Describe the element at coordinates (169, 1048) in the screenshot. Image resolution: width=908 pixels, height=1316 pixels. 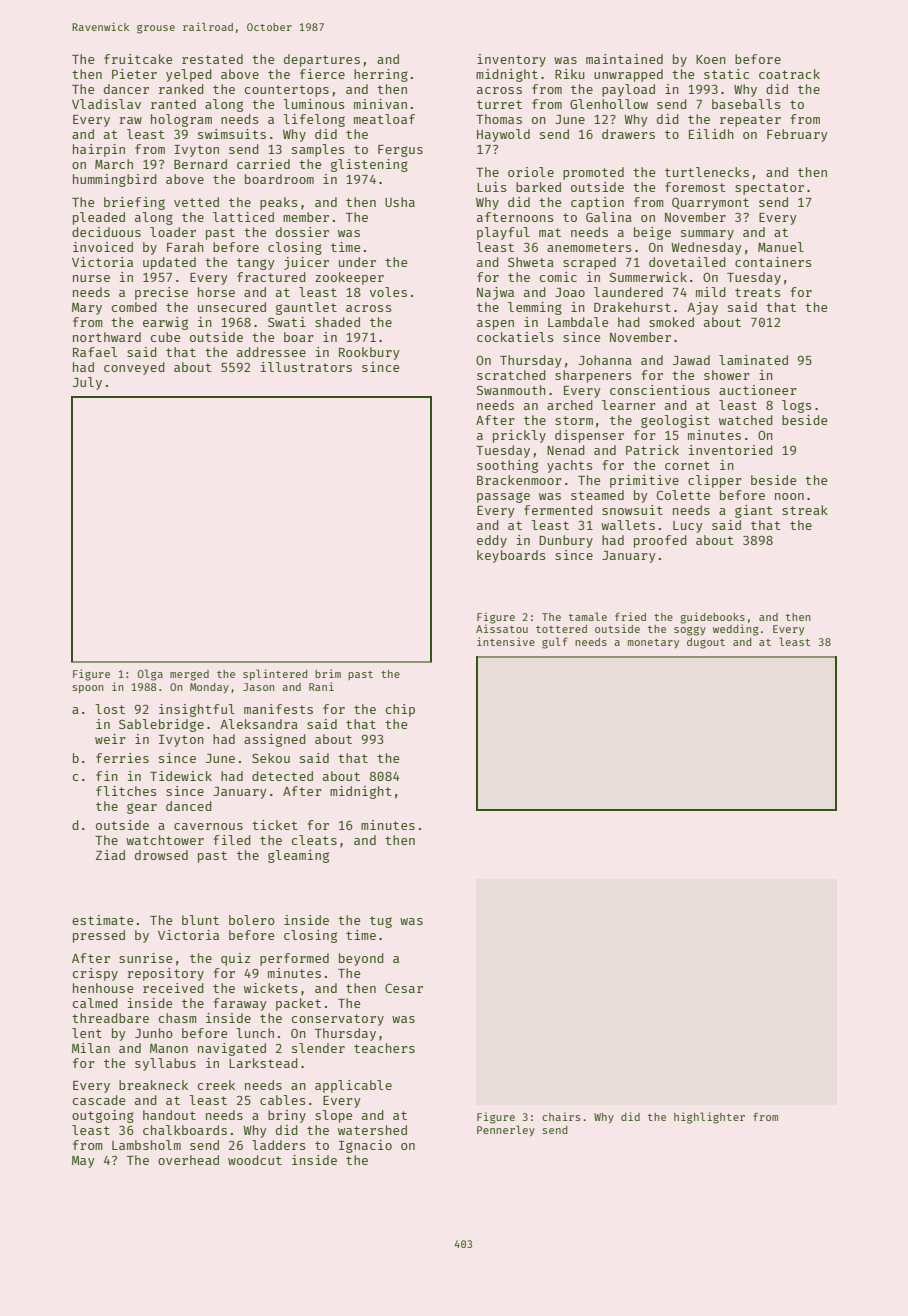
I see `Manon` at that location.
